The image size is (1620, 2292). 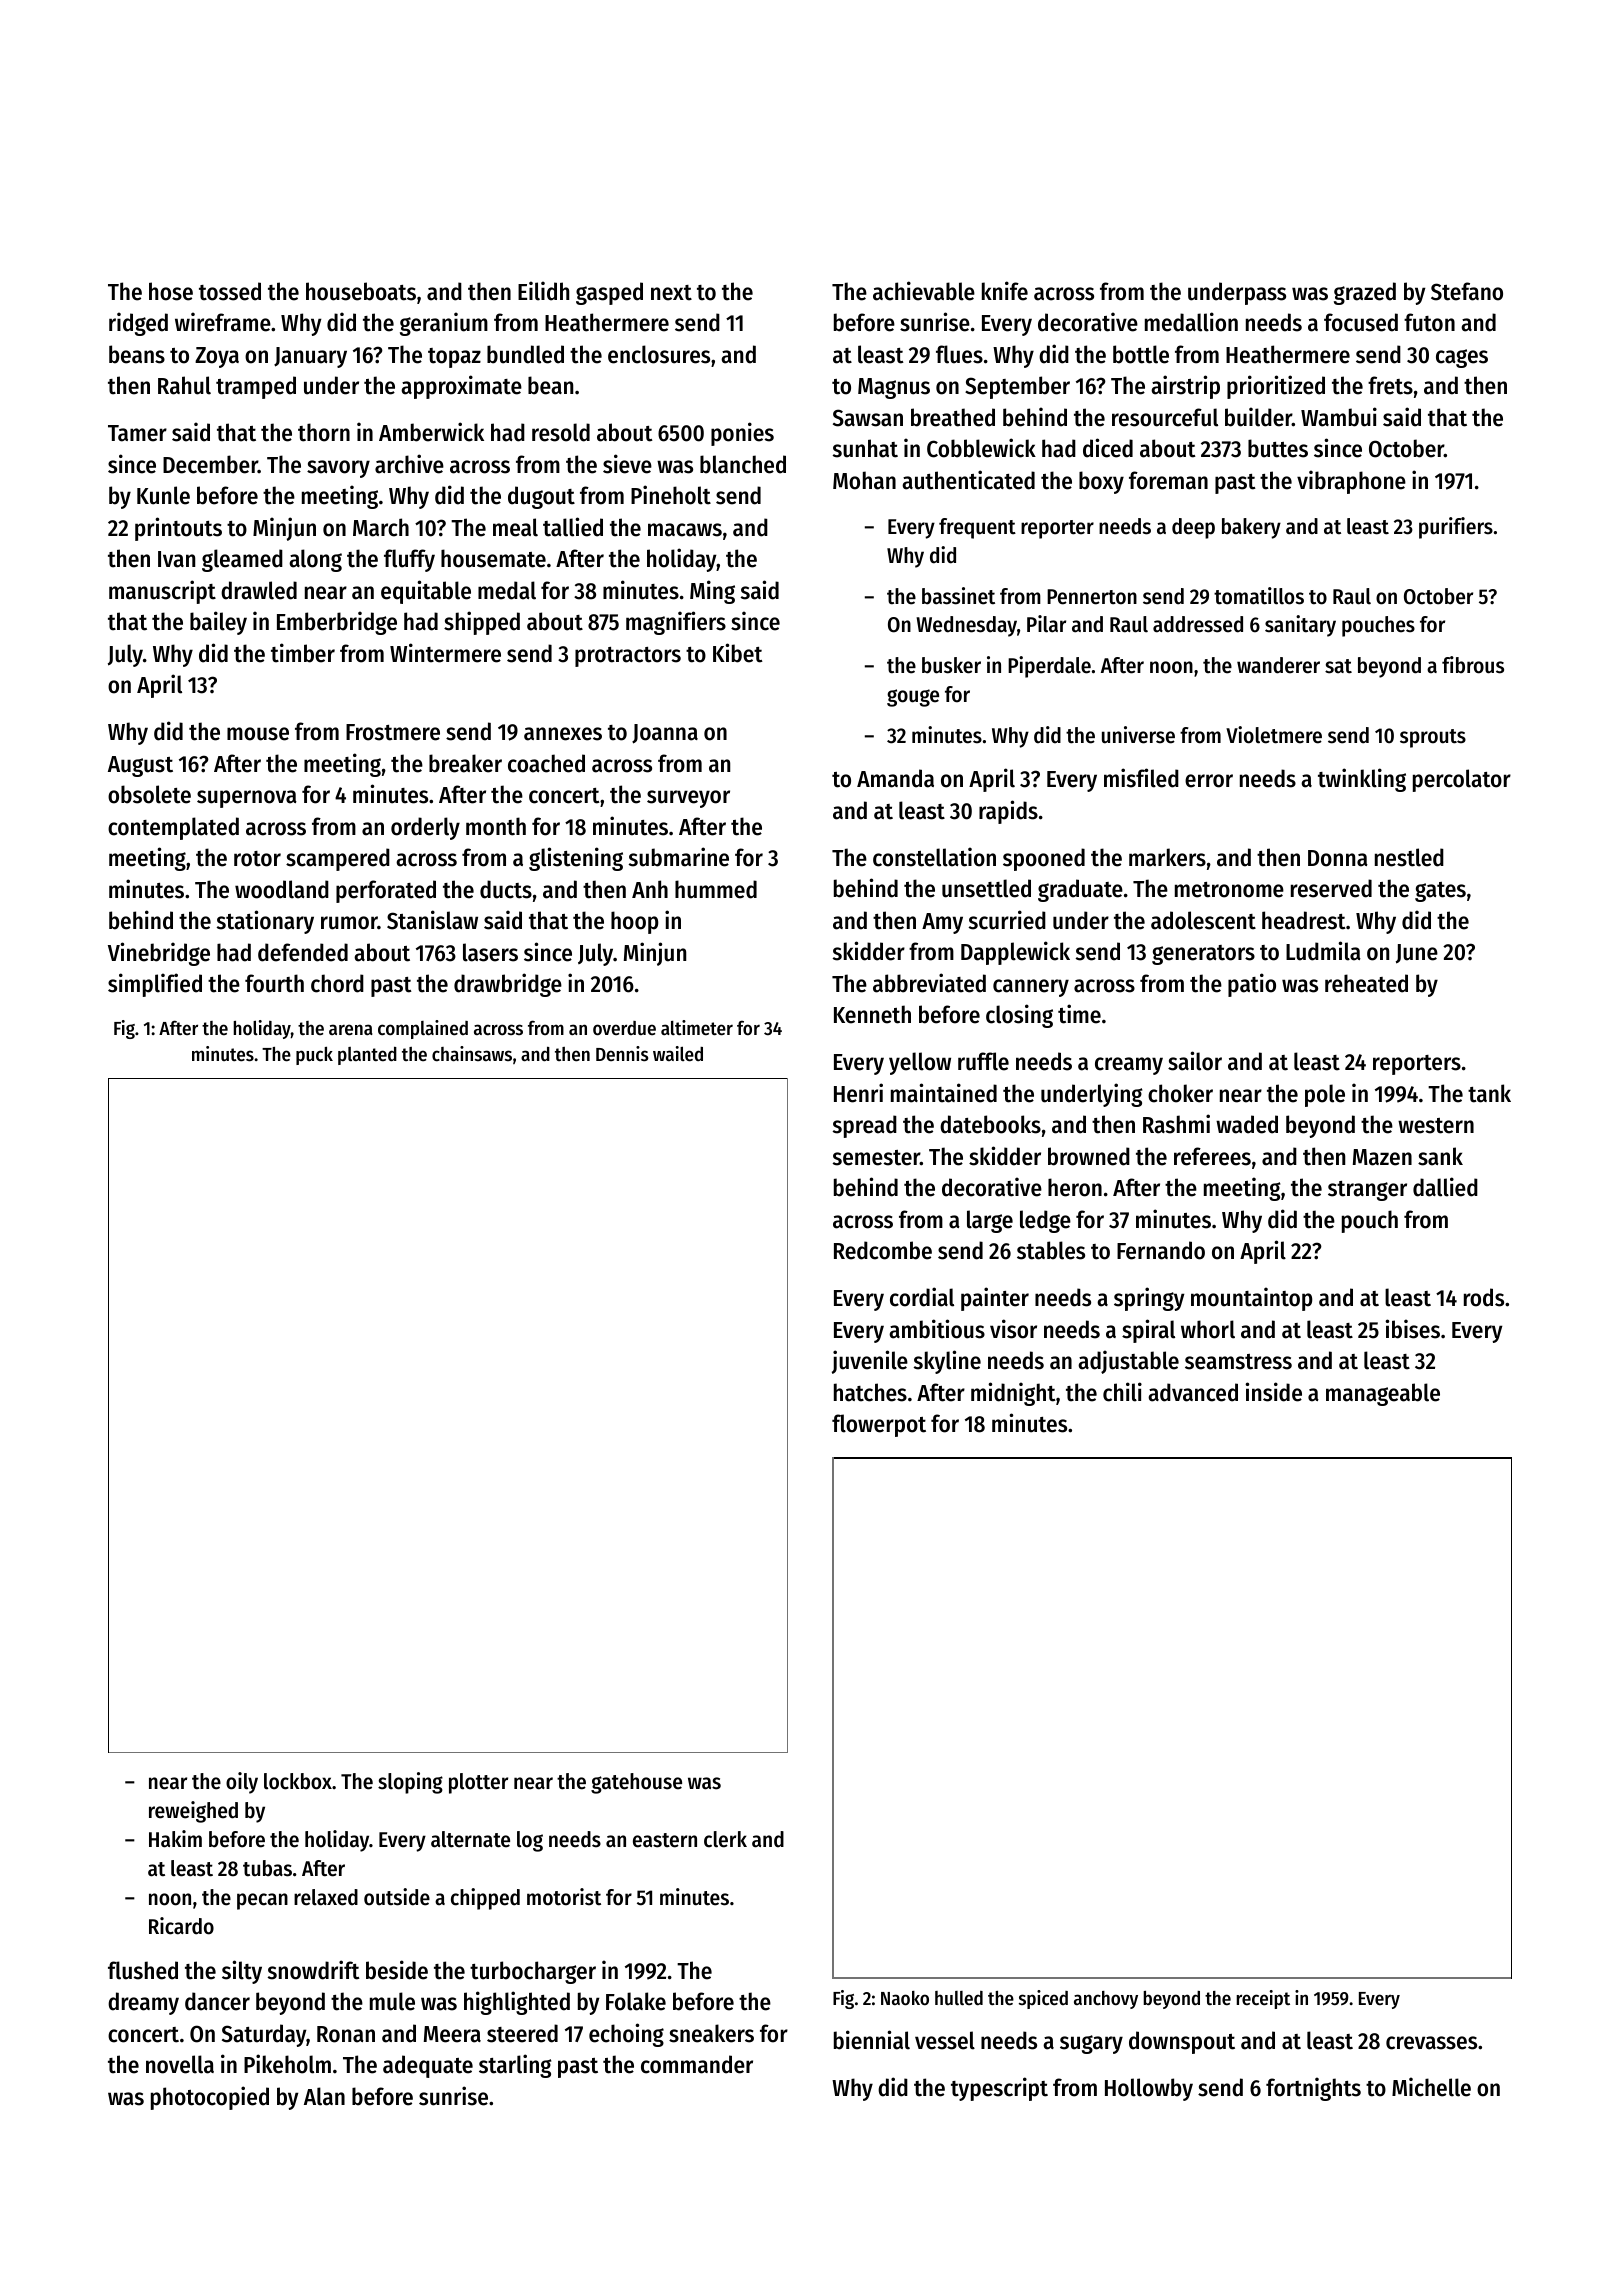 I want to click on chipped, so click(x=485, y=1899).
